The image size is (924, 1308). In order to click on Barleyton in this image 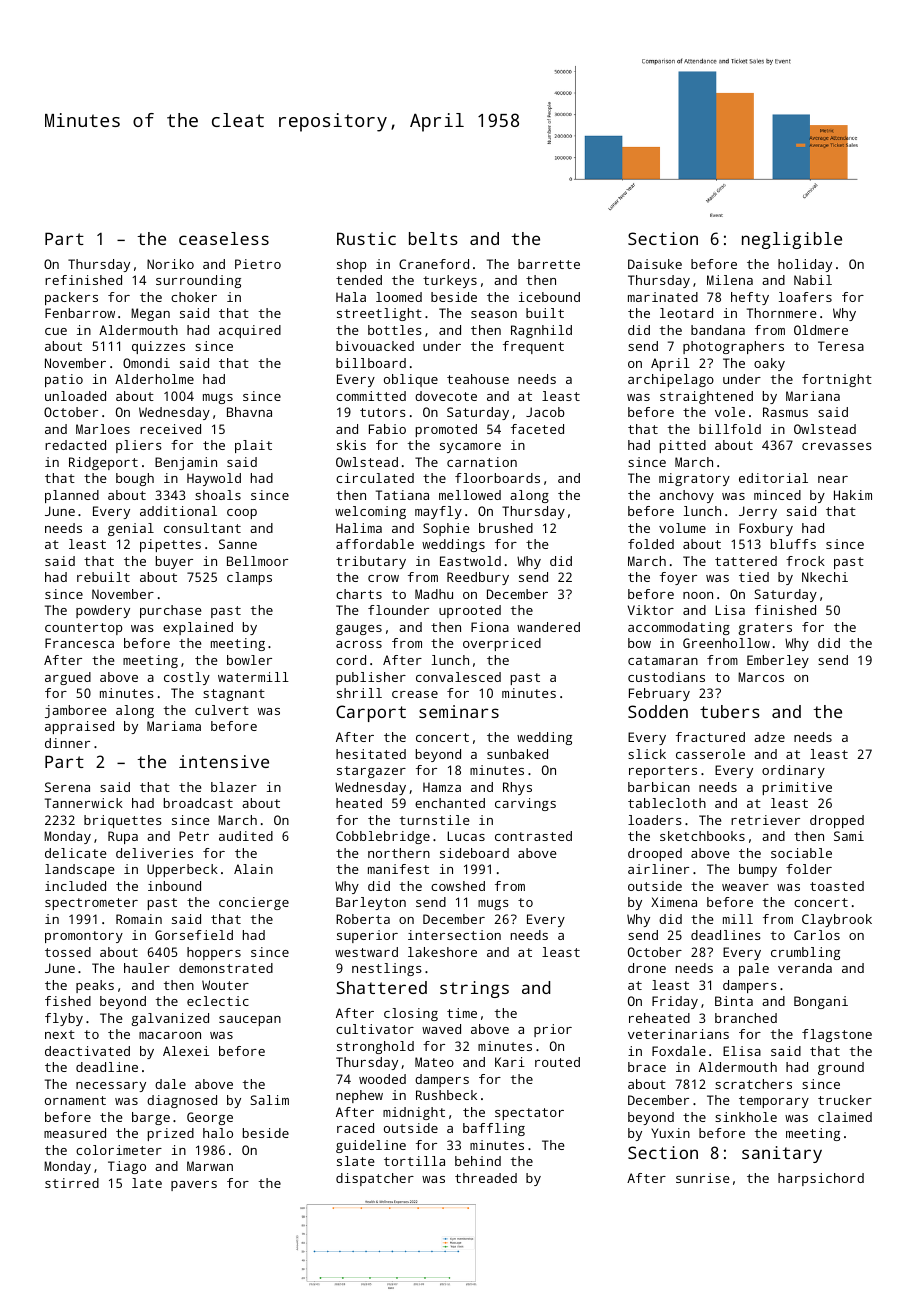, I will do `click(371, 903)`.
